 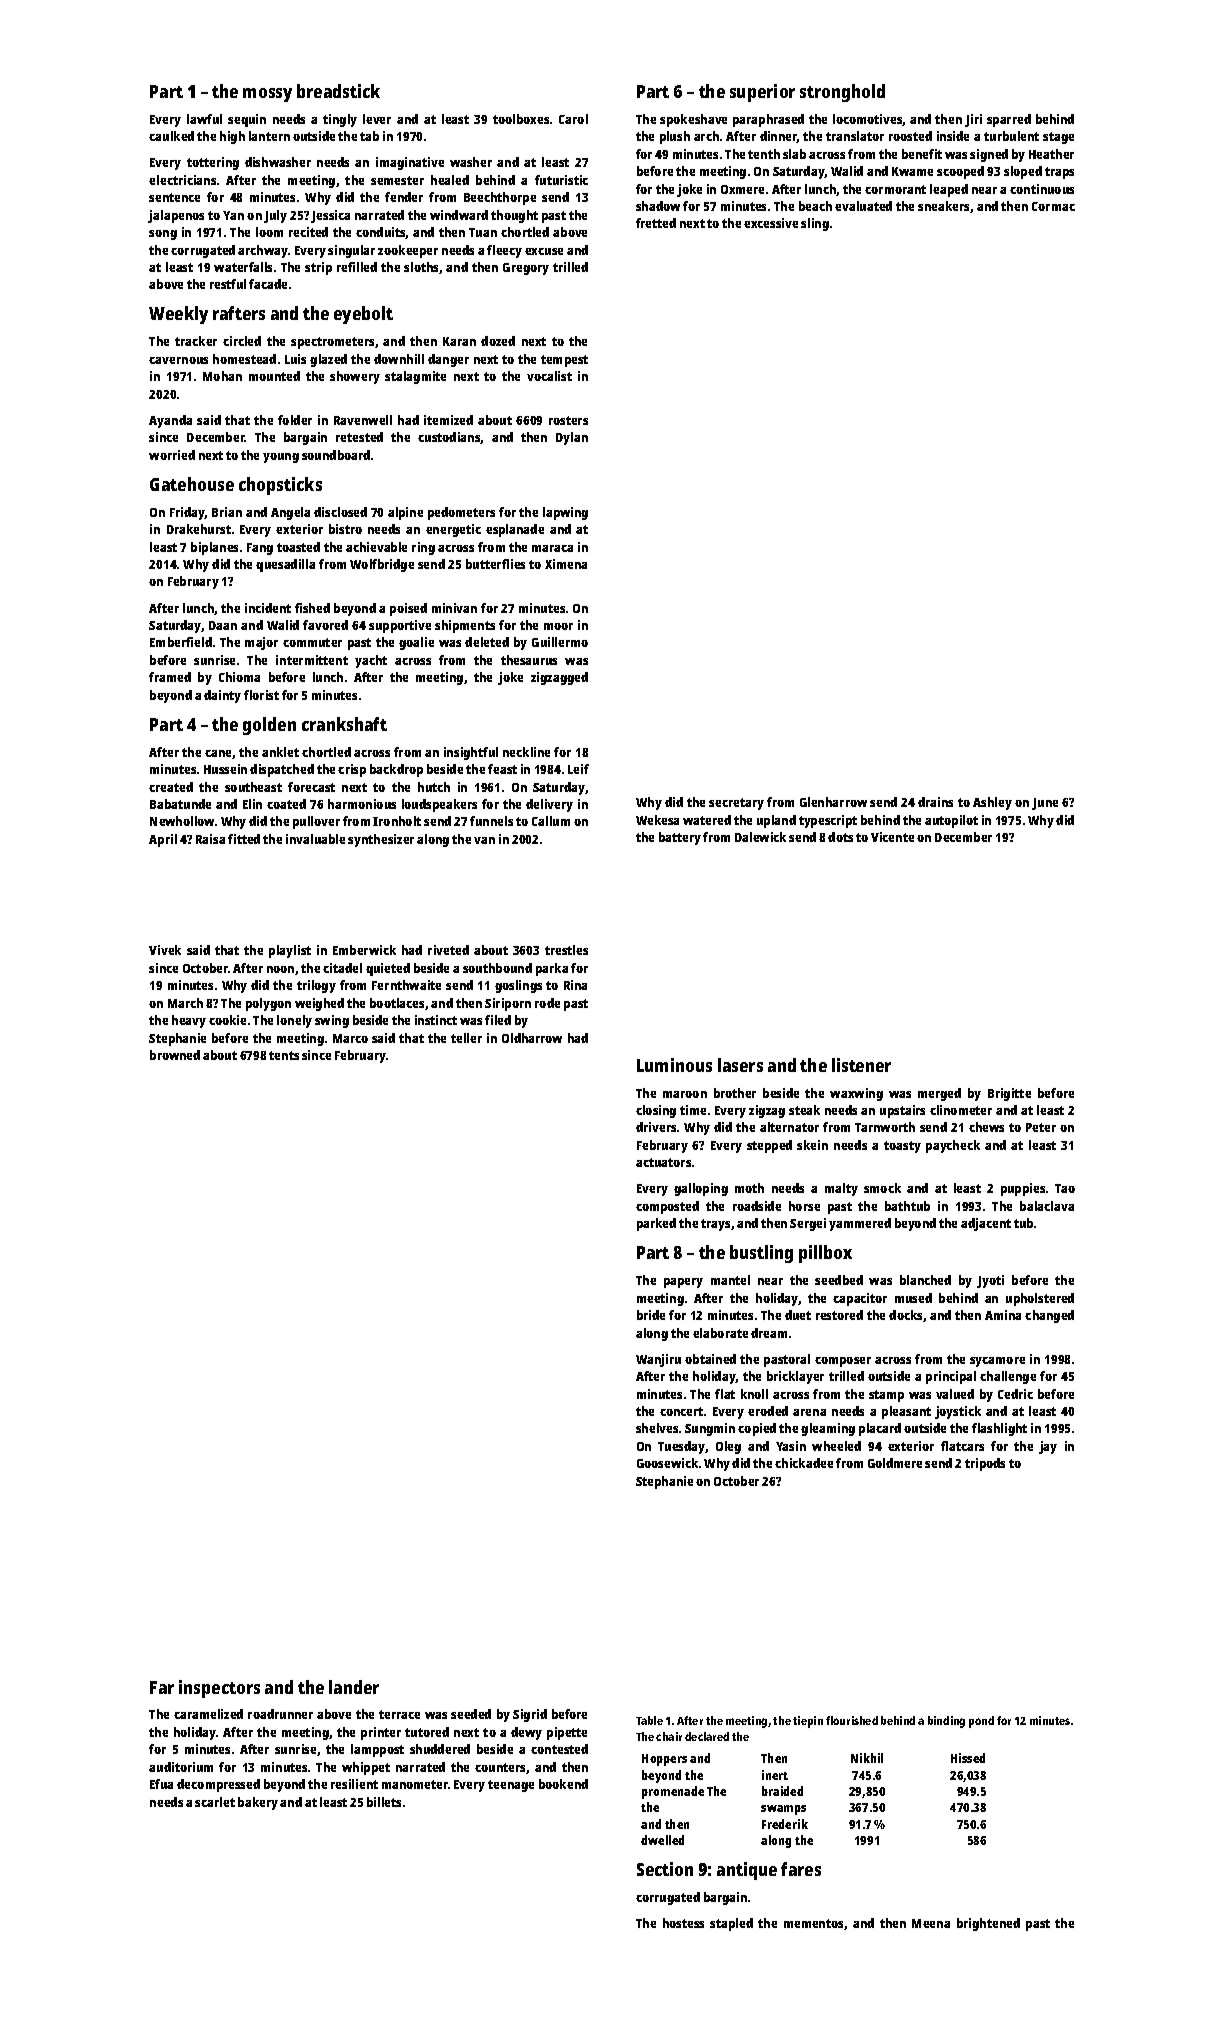 I want to click on hostess, so click(x=683, y=1923).
